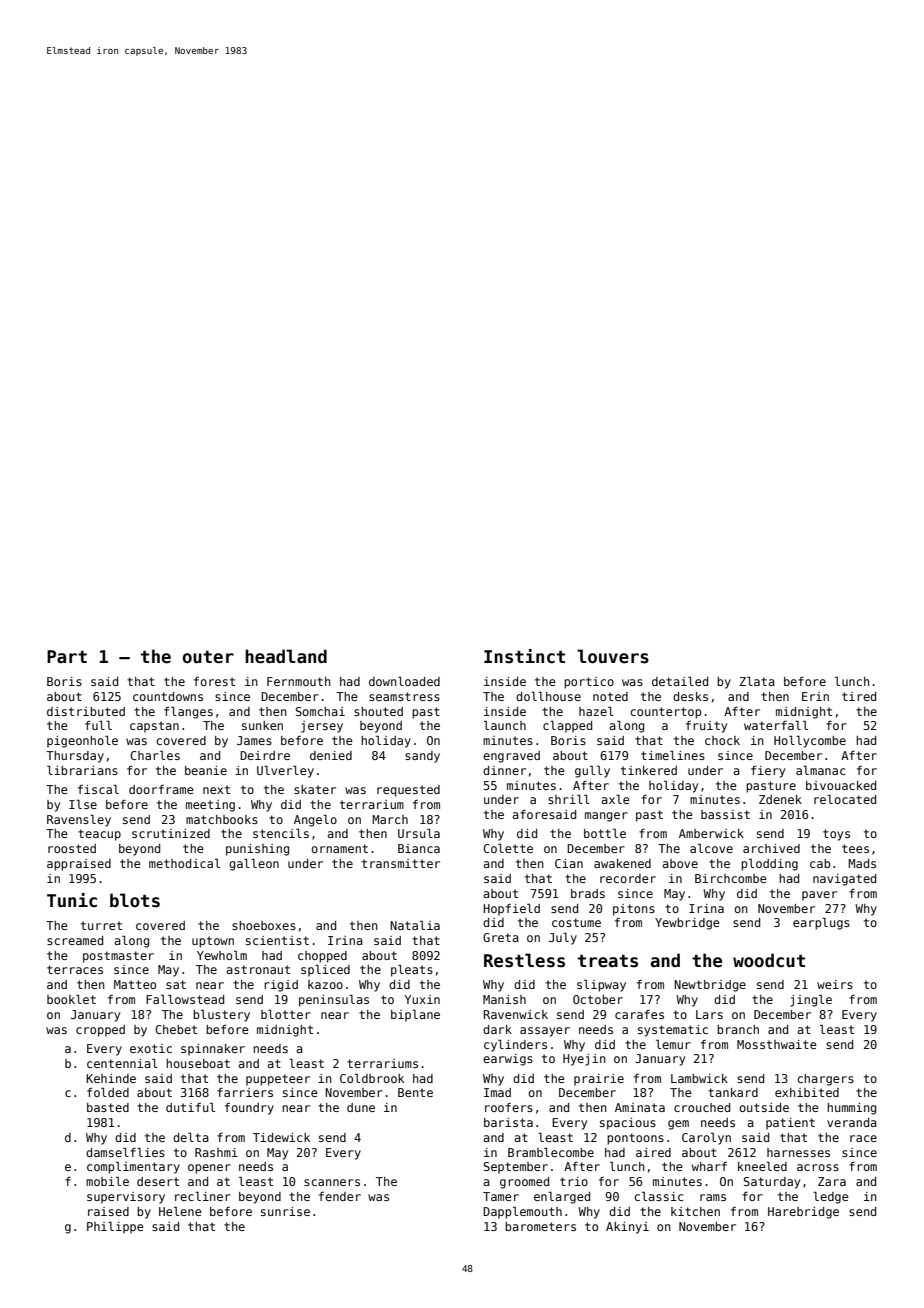 This image has width=924, height=1308. What do you see at coordinates (613, 656) in the image?
I see `louvers` at bounding box center [613, 656].
